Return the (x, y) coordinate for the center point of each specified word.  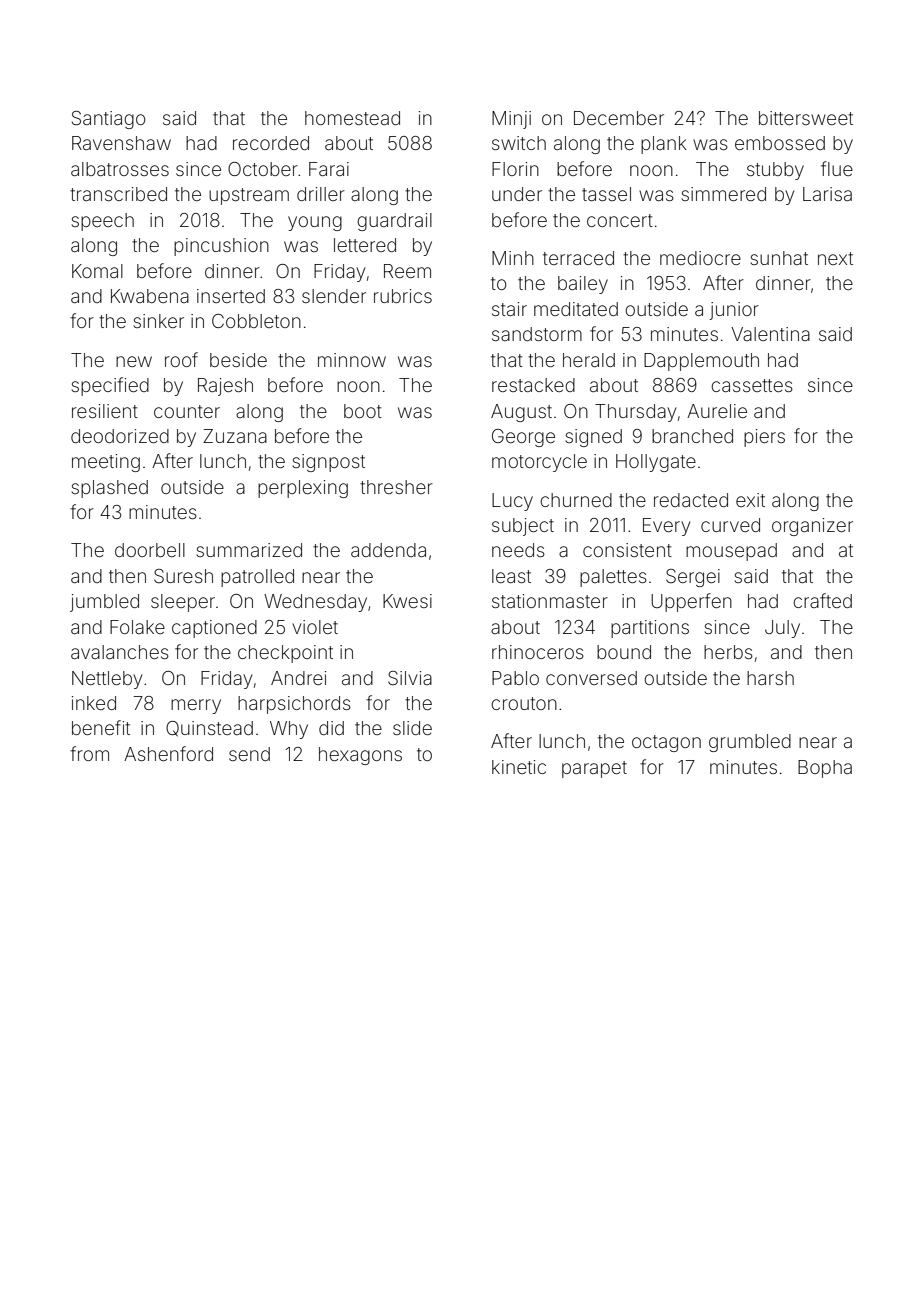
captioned (214, 629)
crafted (822, 600)
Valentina (770, 334)
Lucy (512, 502)
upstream (249, 196)
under (517, 194)
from (89, 753)
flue (837, 168)
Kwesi (407, 601)
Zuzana (235, 436)
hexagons (360, 756)
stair (509, 309)
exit (750, 500)
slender (334, 296)
